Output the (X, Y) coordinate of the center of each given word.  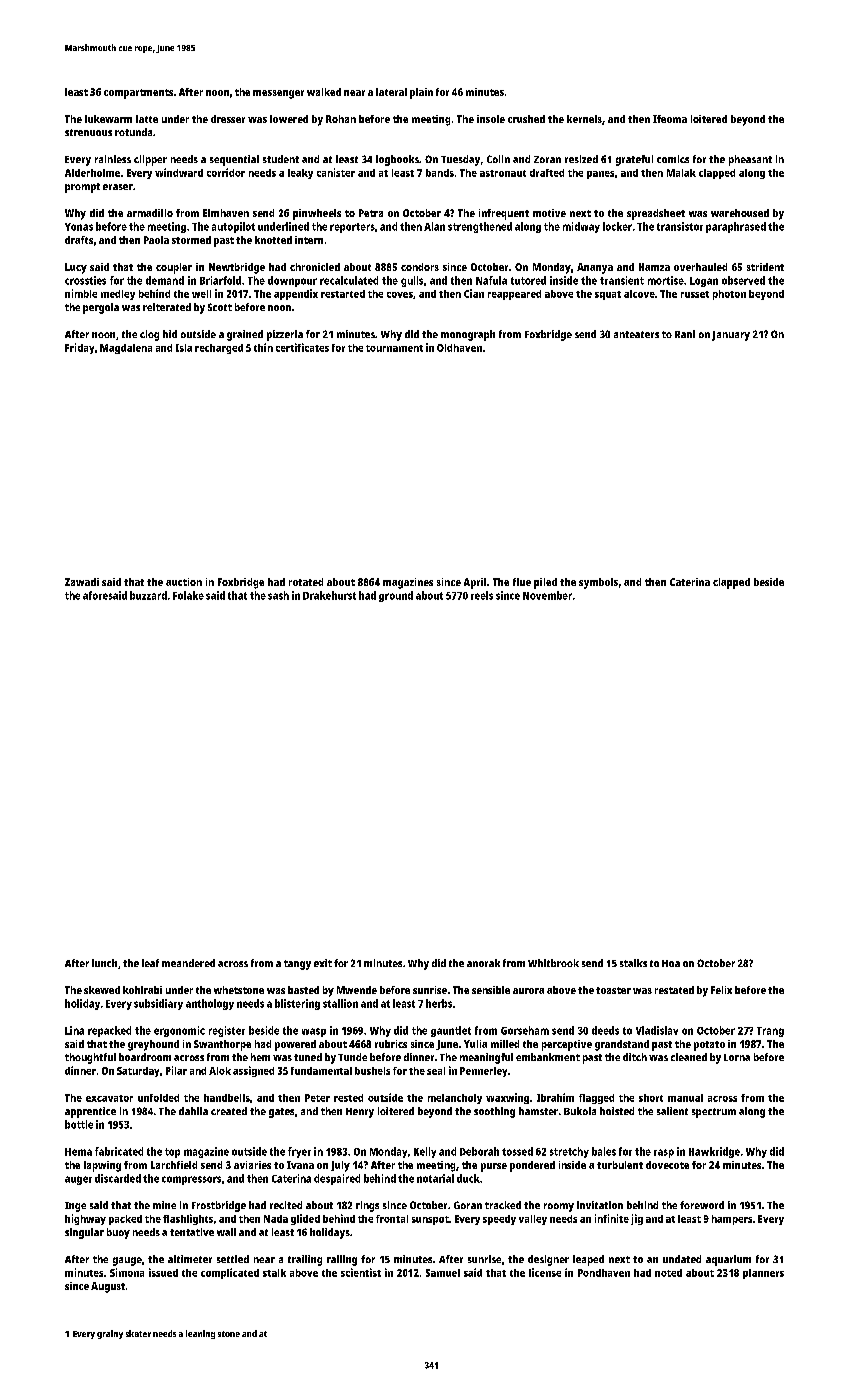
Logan (704, 282)
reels (482, 595)
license (545, 1272)
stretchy (569, 1152)
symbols (598, 583)
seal (436, 1071)
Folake (188, 595)
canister (336, 172)
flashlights (188, 1219)
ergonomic (179, 1031)
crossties (85, 280)
